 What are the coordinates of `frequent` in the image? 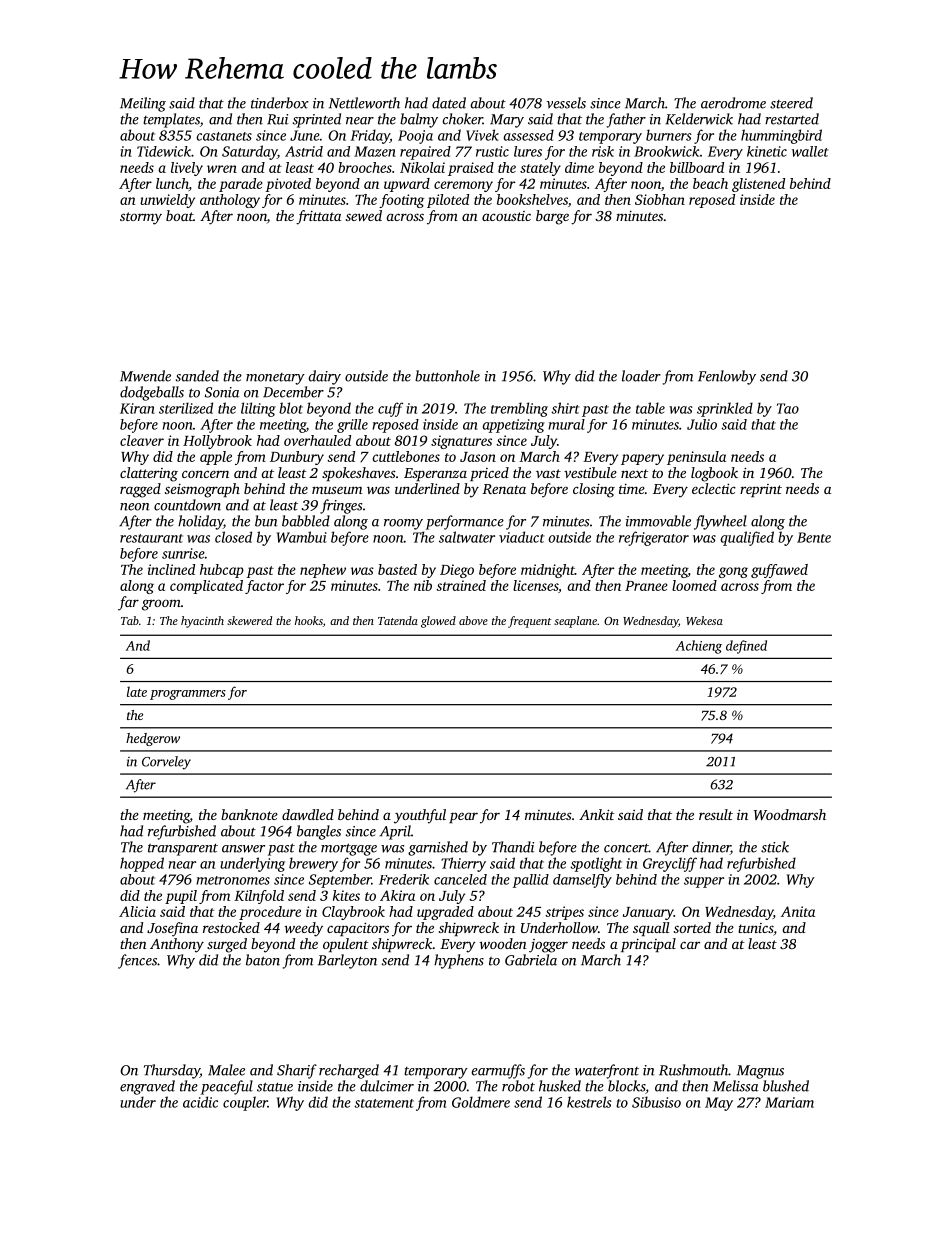 It's located at (529, 622).
